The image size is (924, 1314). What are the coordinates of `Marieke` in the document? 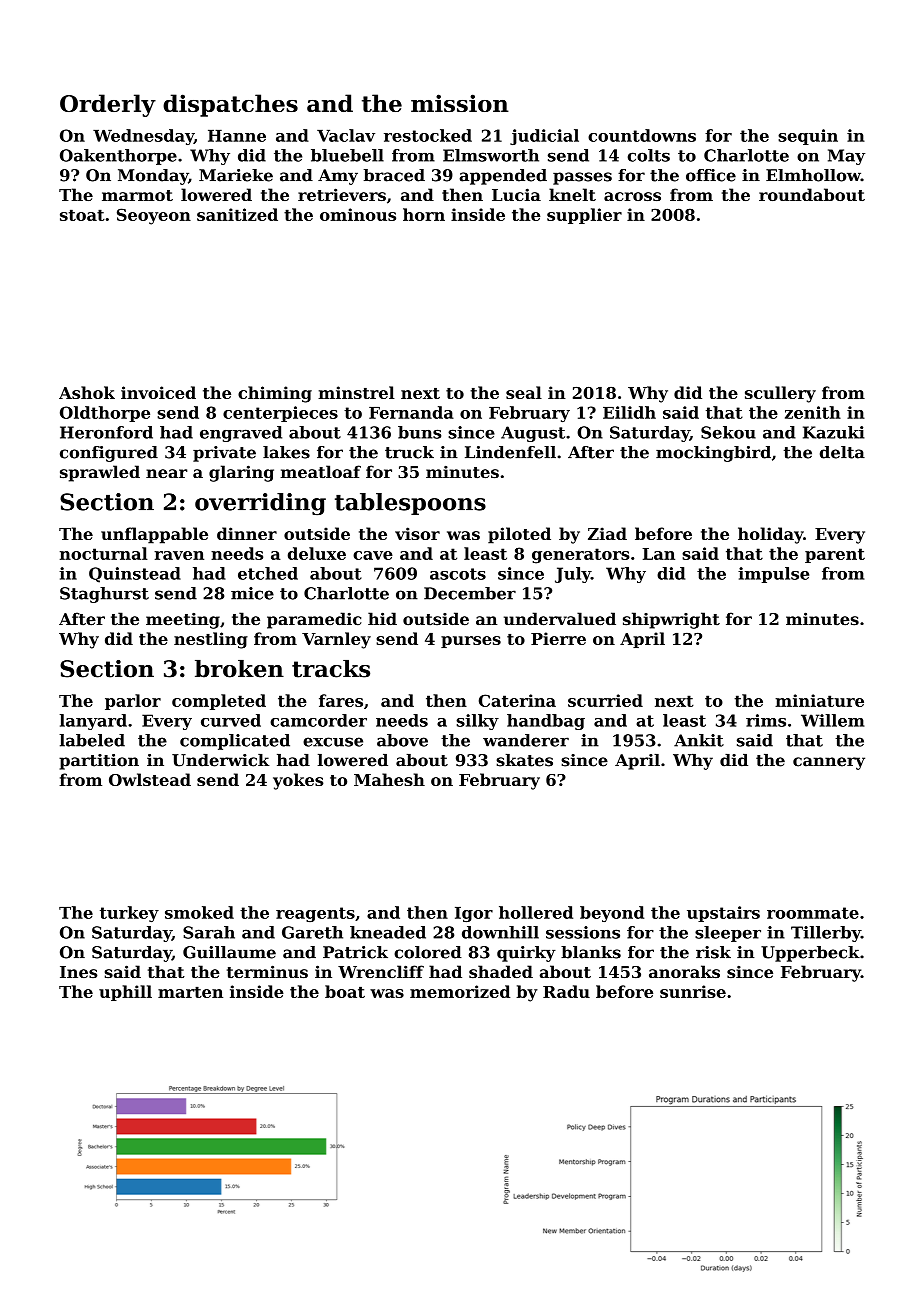 It's located at (236, 175).
